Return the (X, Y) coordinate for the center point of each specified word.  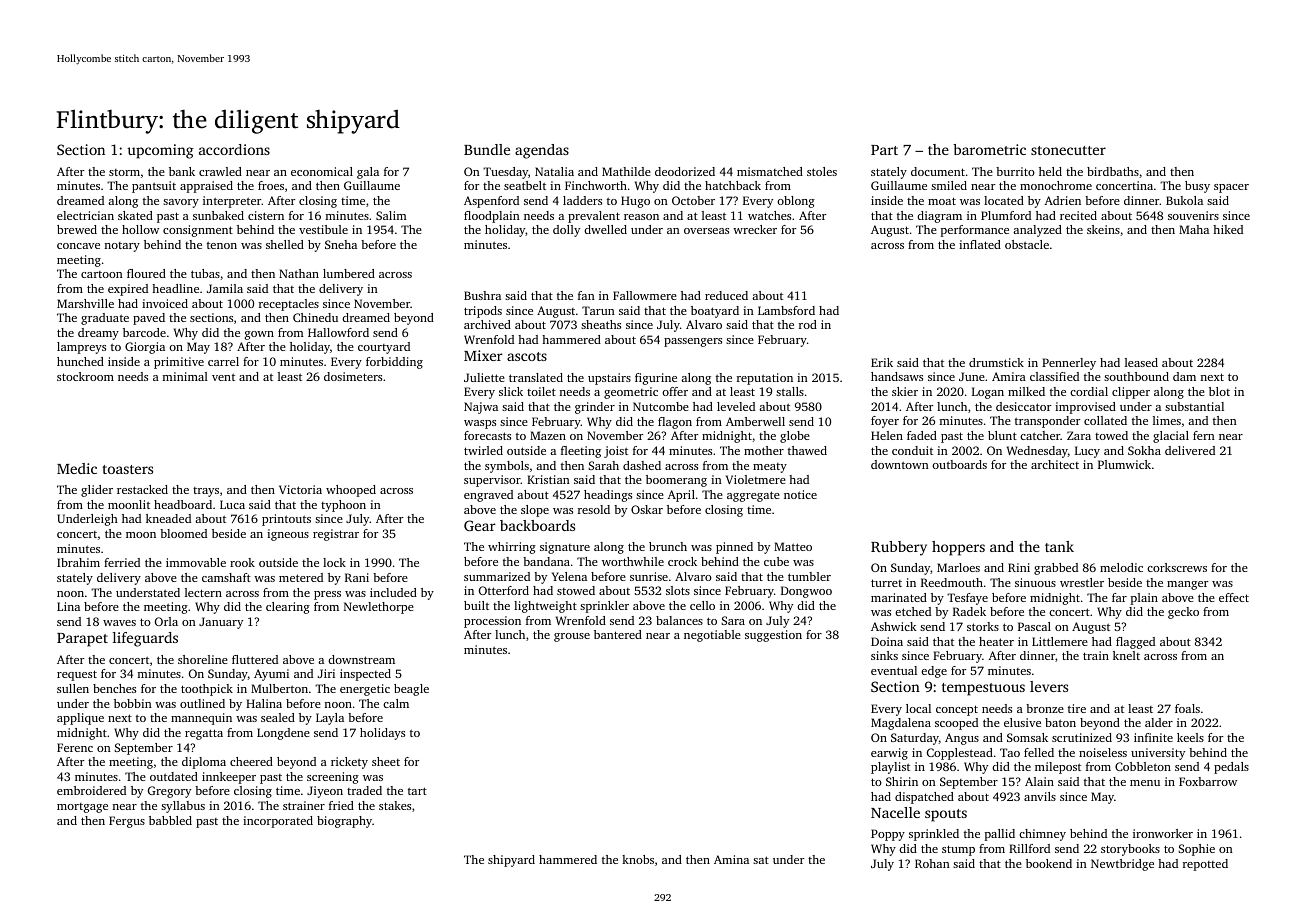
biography (344, 822)
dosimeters (353, 376)
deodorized (685, 171)
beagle (411, 690)
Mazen (548, 435)
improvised (1085, 408)
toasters (127, 469)
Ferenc (75, 747)
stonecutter (1068, 150)
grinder (595, 408)
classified (1054, 376)
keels (1190, 737)
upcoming (160, 151)
